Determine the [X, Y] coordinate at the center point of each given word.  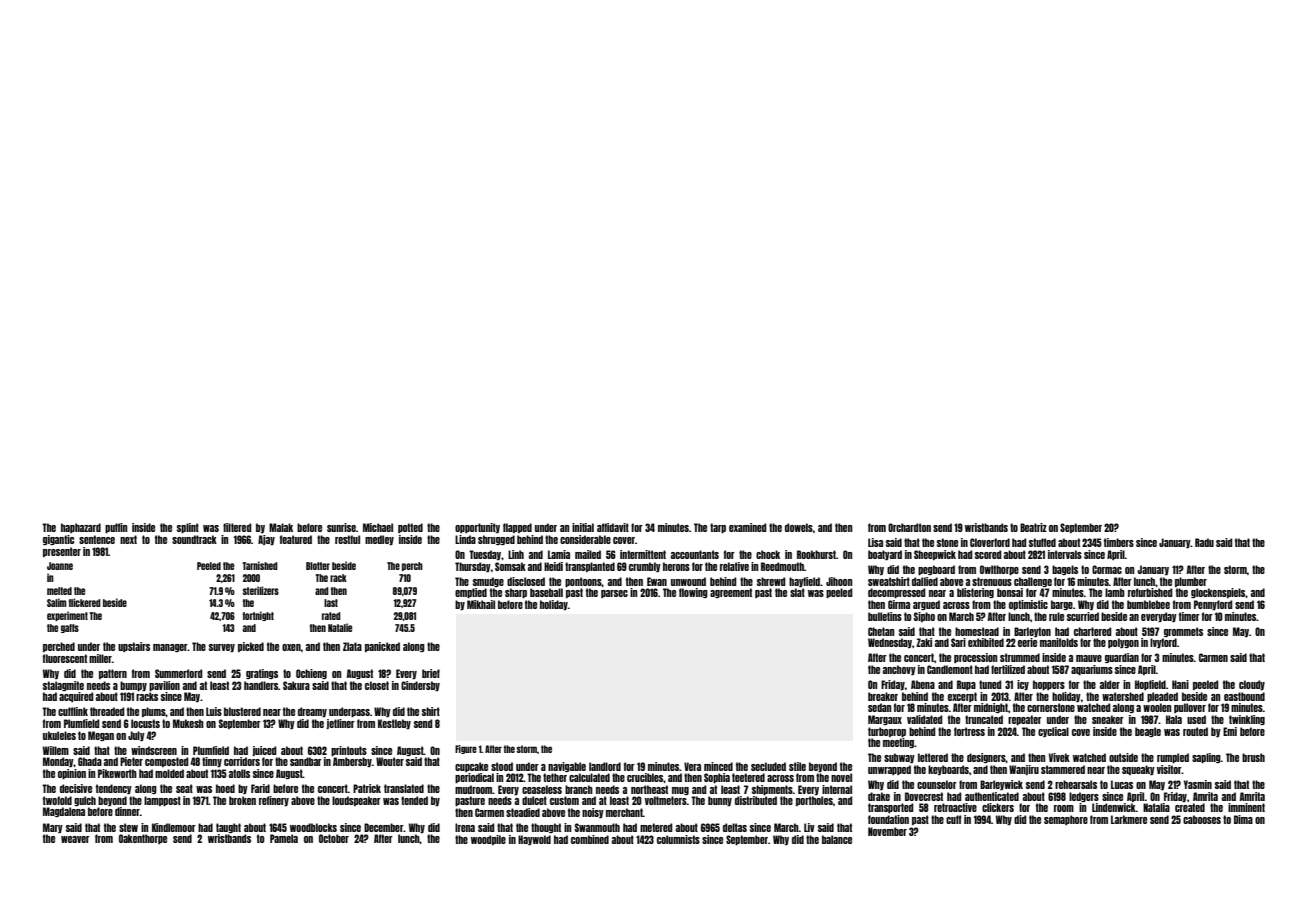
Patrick [367, 788]
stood [502, 766]
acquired [76, 697]
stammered [1063, 769]
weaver [75, 839]
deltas [735, 827]
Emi [1230, 731]
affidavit [613, 527]
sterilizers [261, 590]
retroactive [955, 807]
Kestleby [394, 724]
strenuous [992, 581]
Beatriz [1033, 527]
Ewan [657, 581]
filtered [237, 527]
